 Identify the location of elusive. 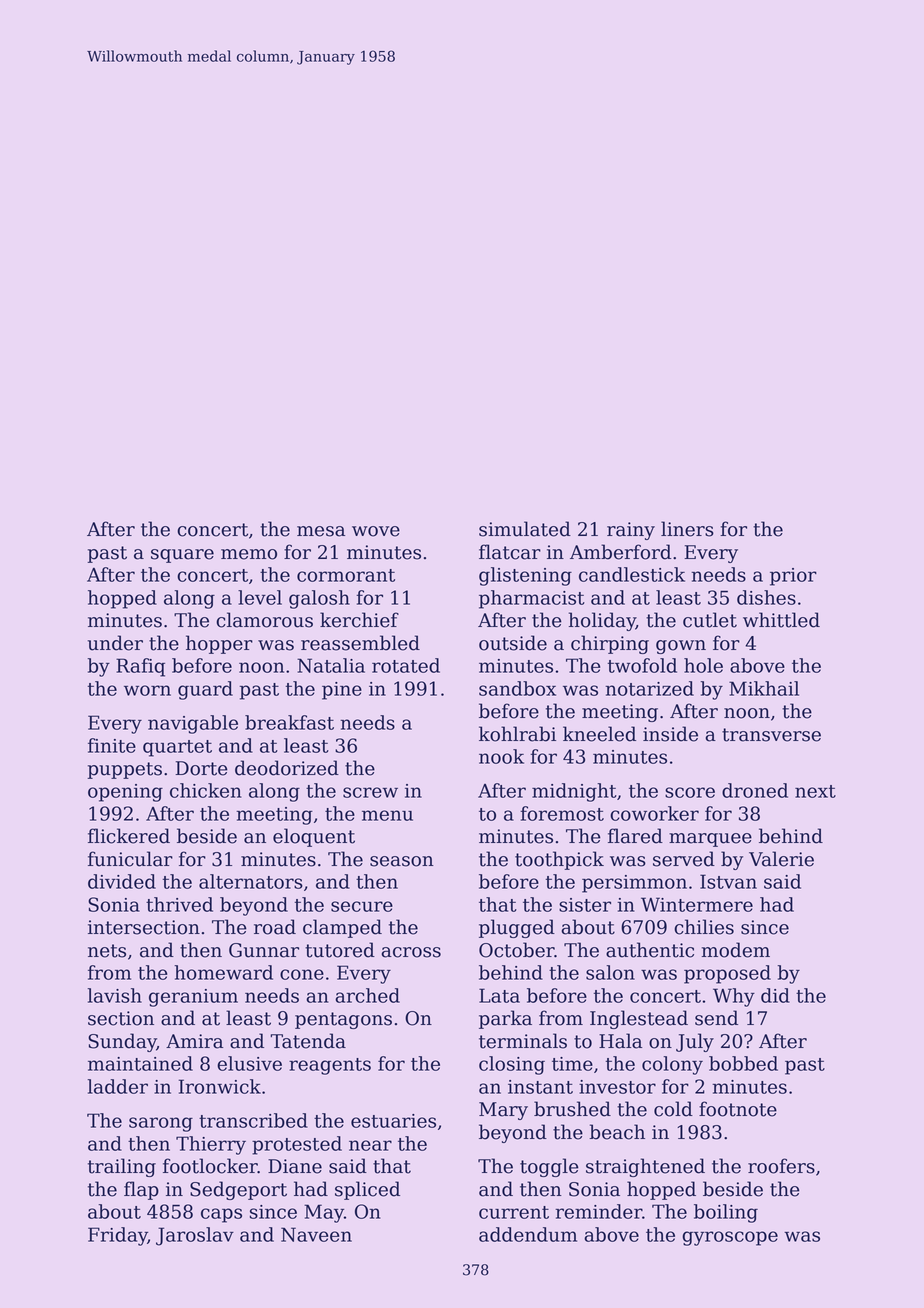
(249, 1063).
